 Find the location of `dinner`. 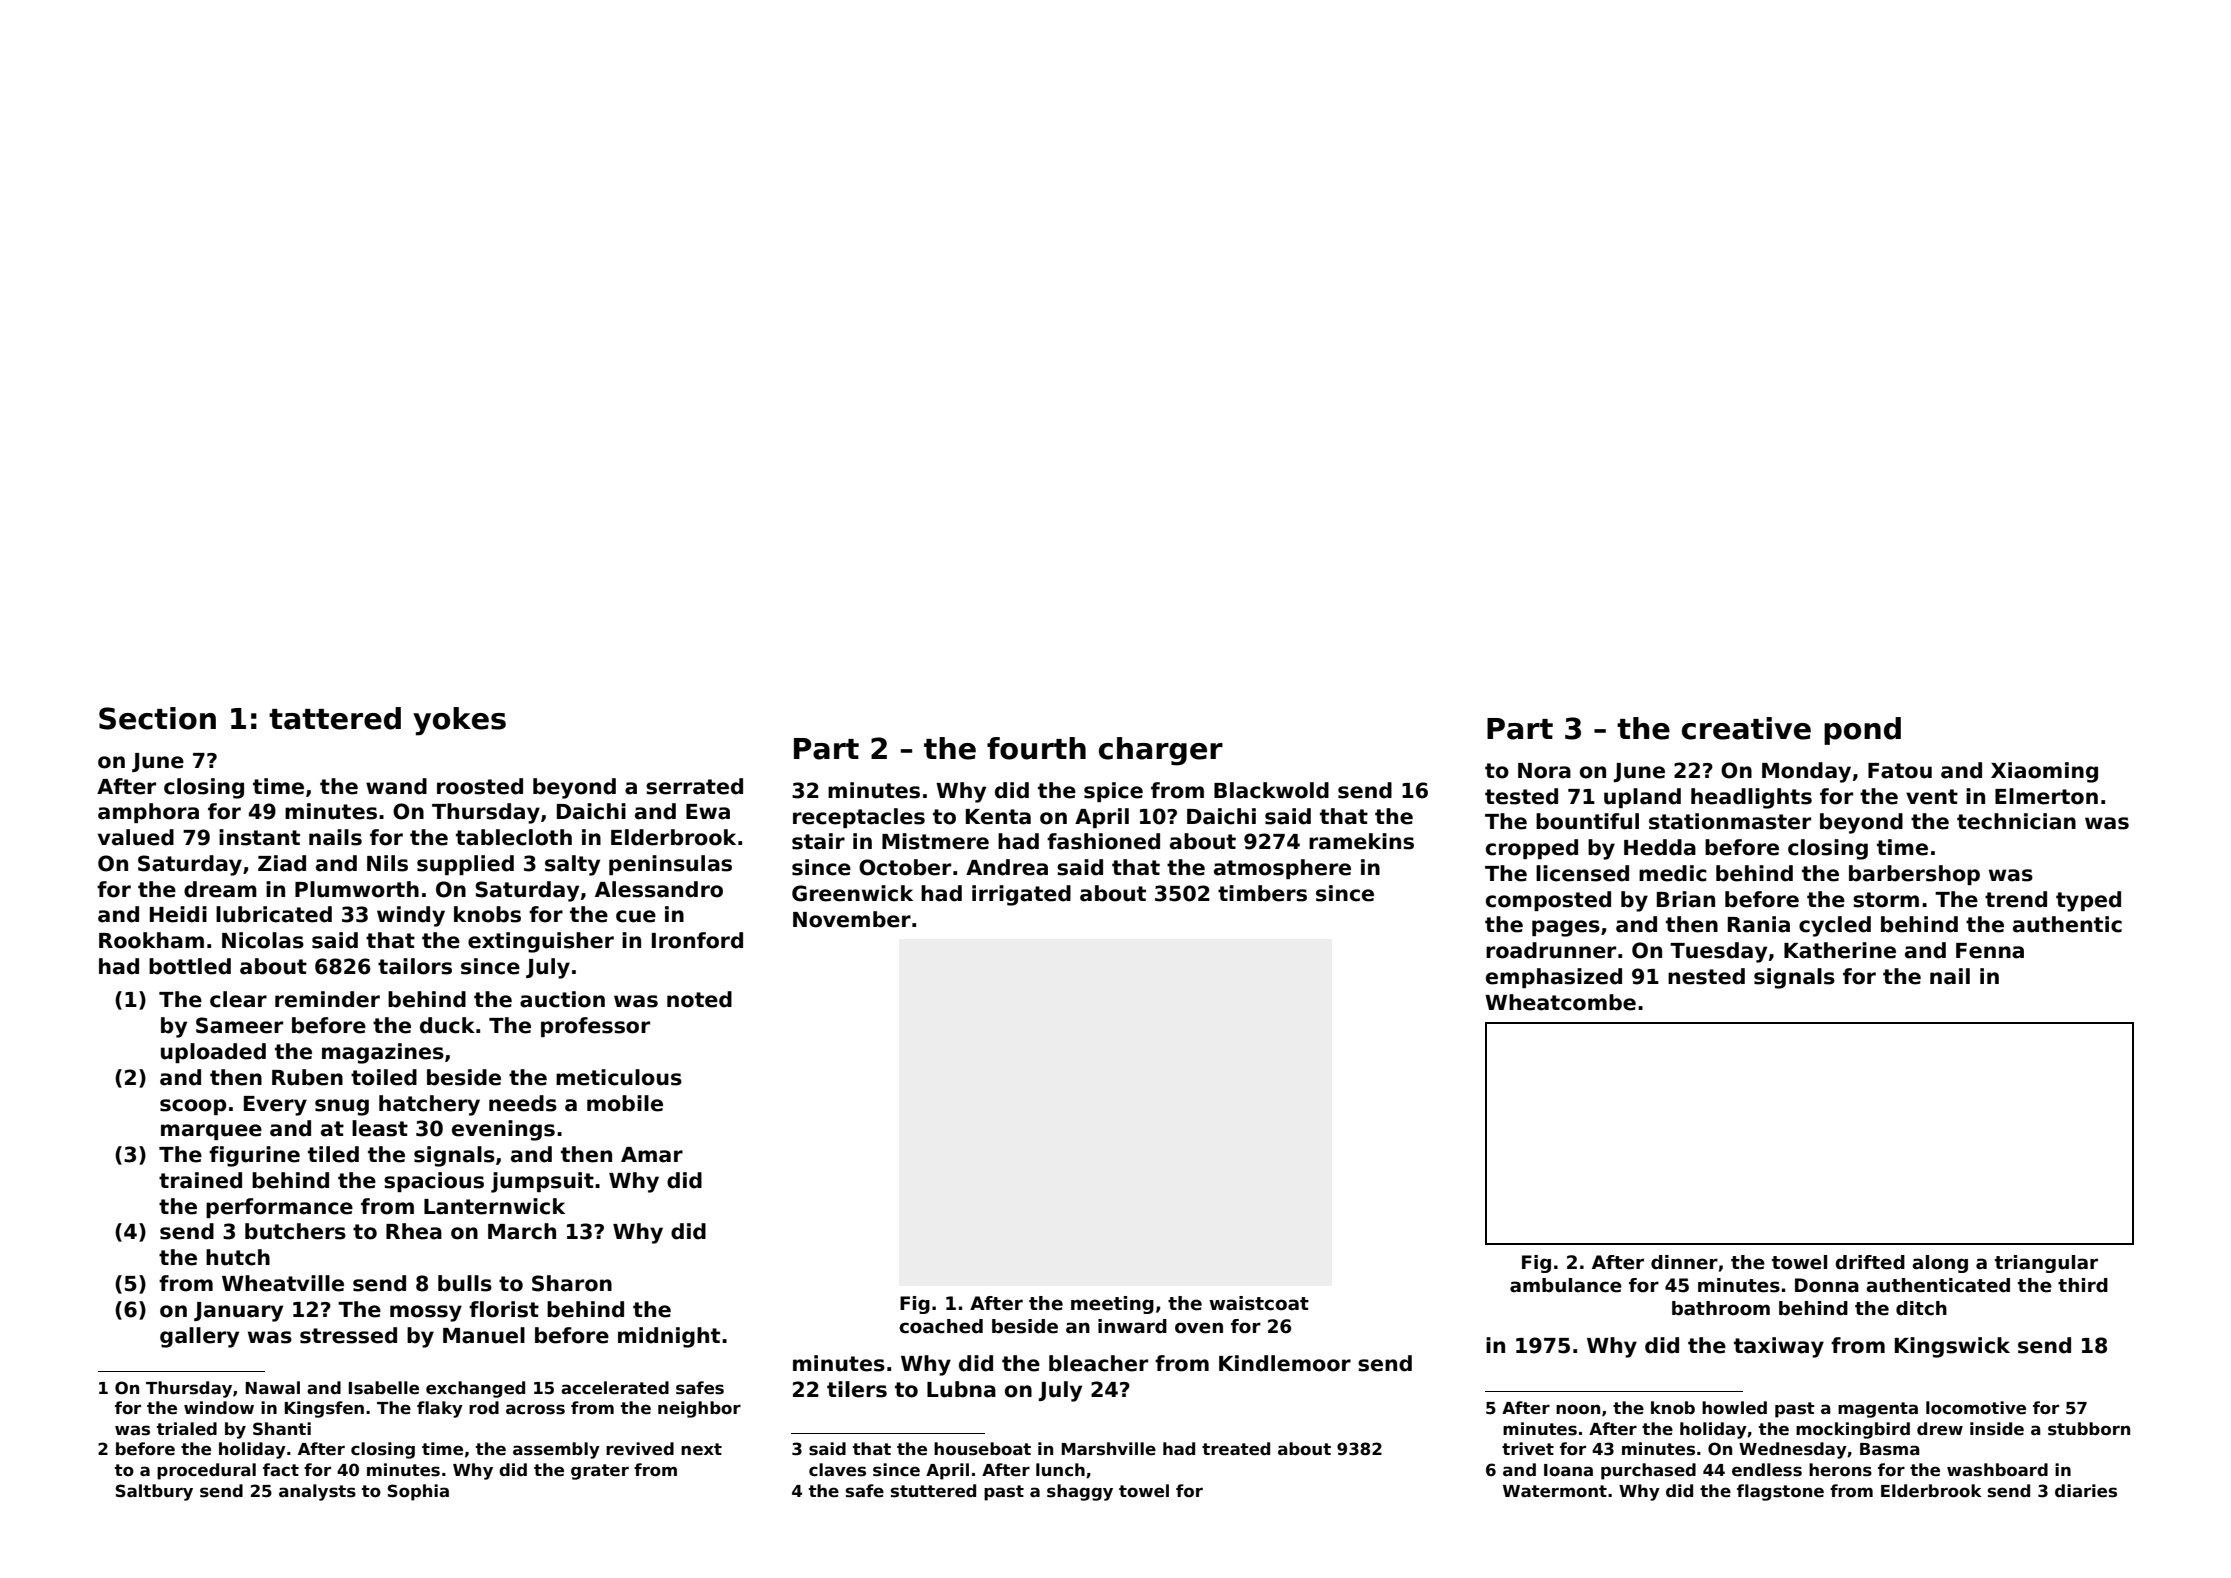

dinner is located at coordinates (1684, 1262).
